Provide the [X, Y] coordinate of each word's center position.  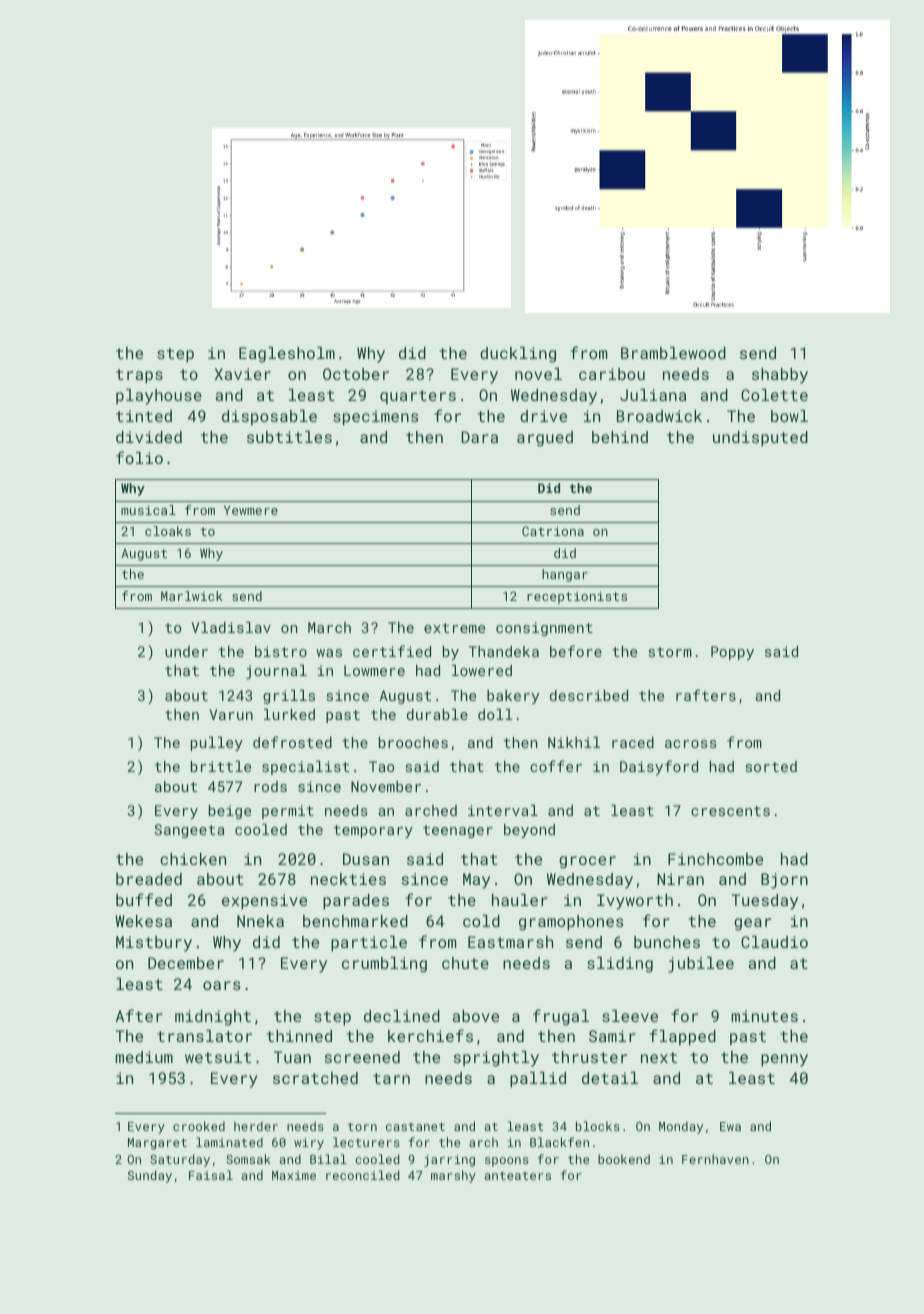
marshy [453, 1176]
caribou [612, 374]
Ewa [730, 1126]
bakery [513, 697]
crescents [730, 811]
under [186, 651]
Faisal [211, 1175]
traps [139, 376]
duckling [518, 355]
